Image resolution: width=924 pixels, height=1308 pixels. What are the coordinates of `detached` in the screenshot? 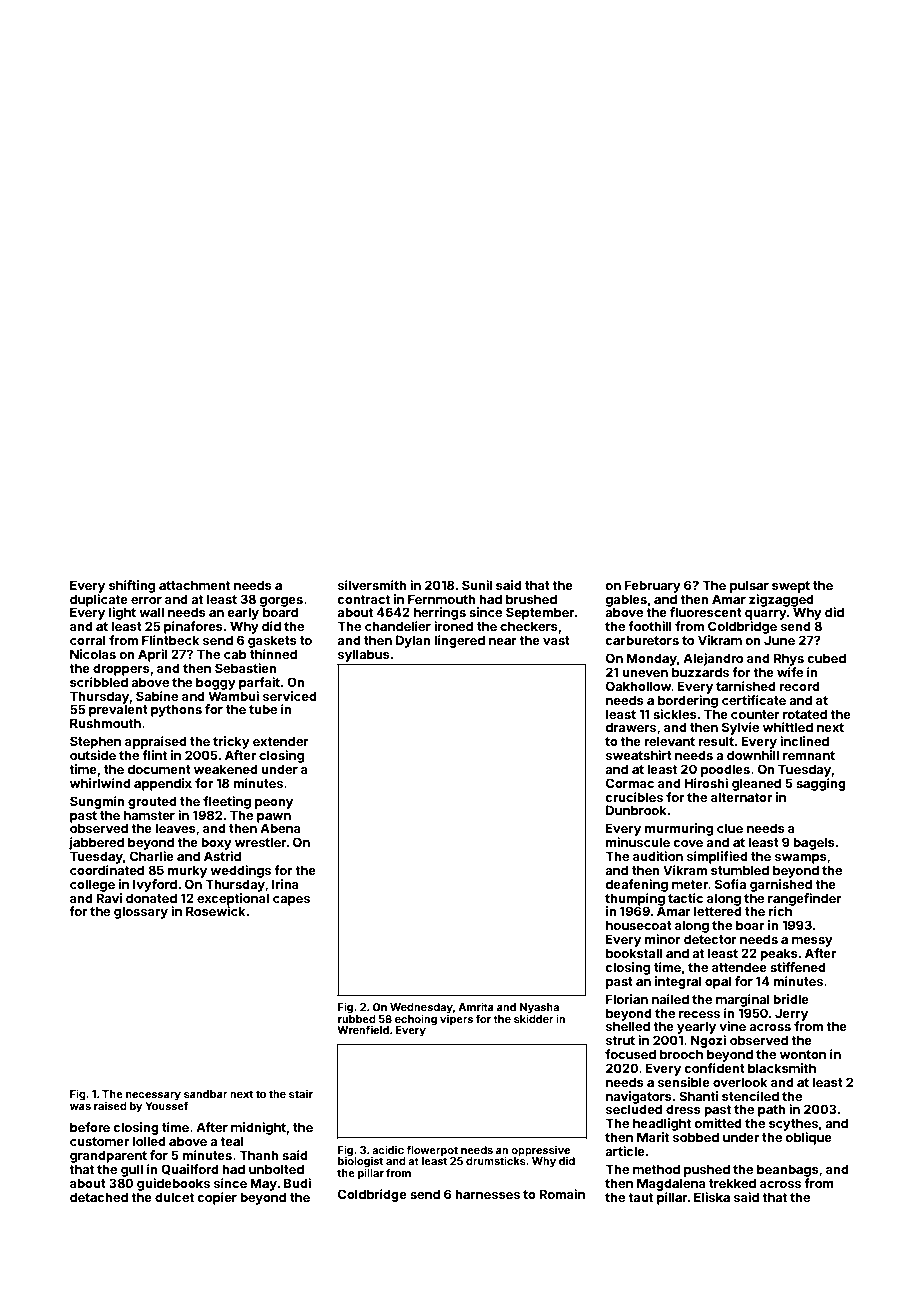 It's located at (99, 1197).
